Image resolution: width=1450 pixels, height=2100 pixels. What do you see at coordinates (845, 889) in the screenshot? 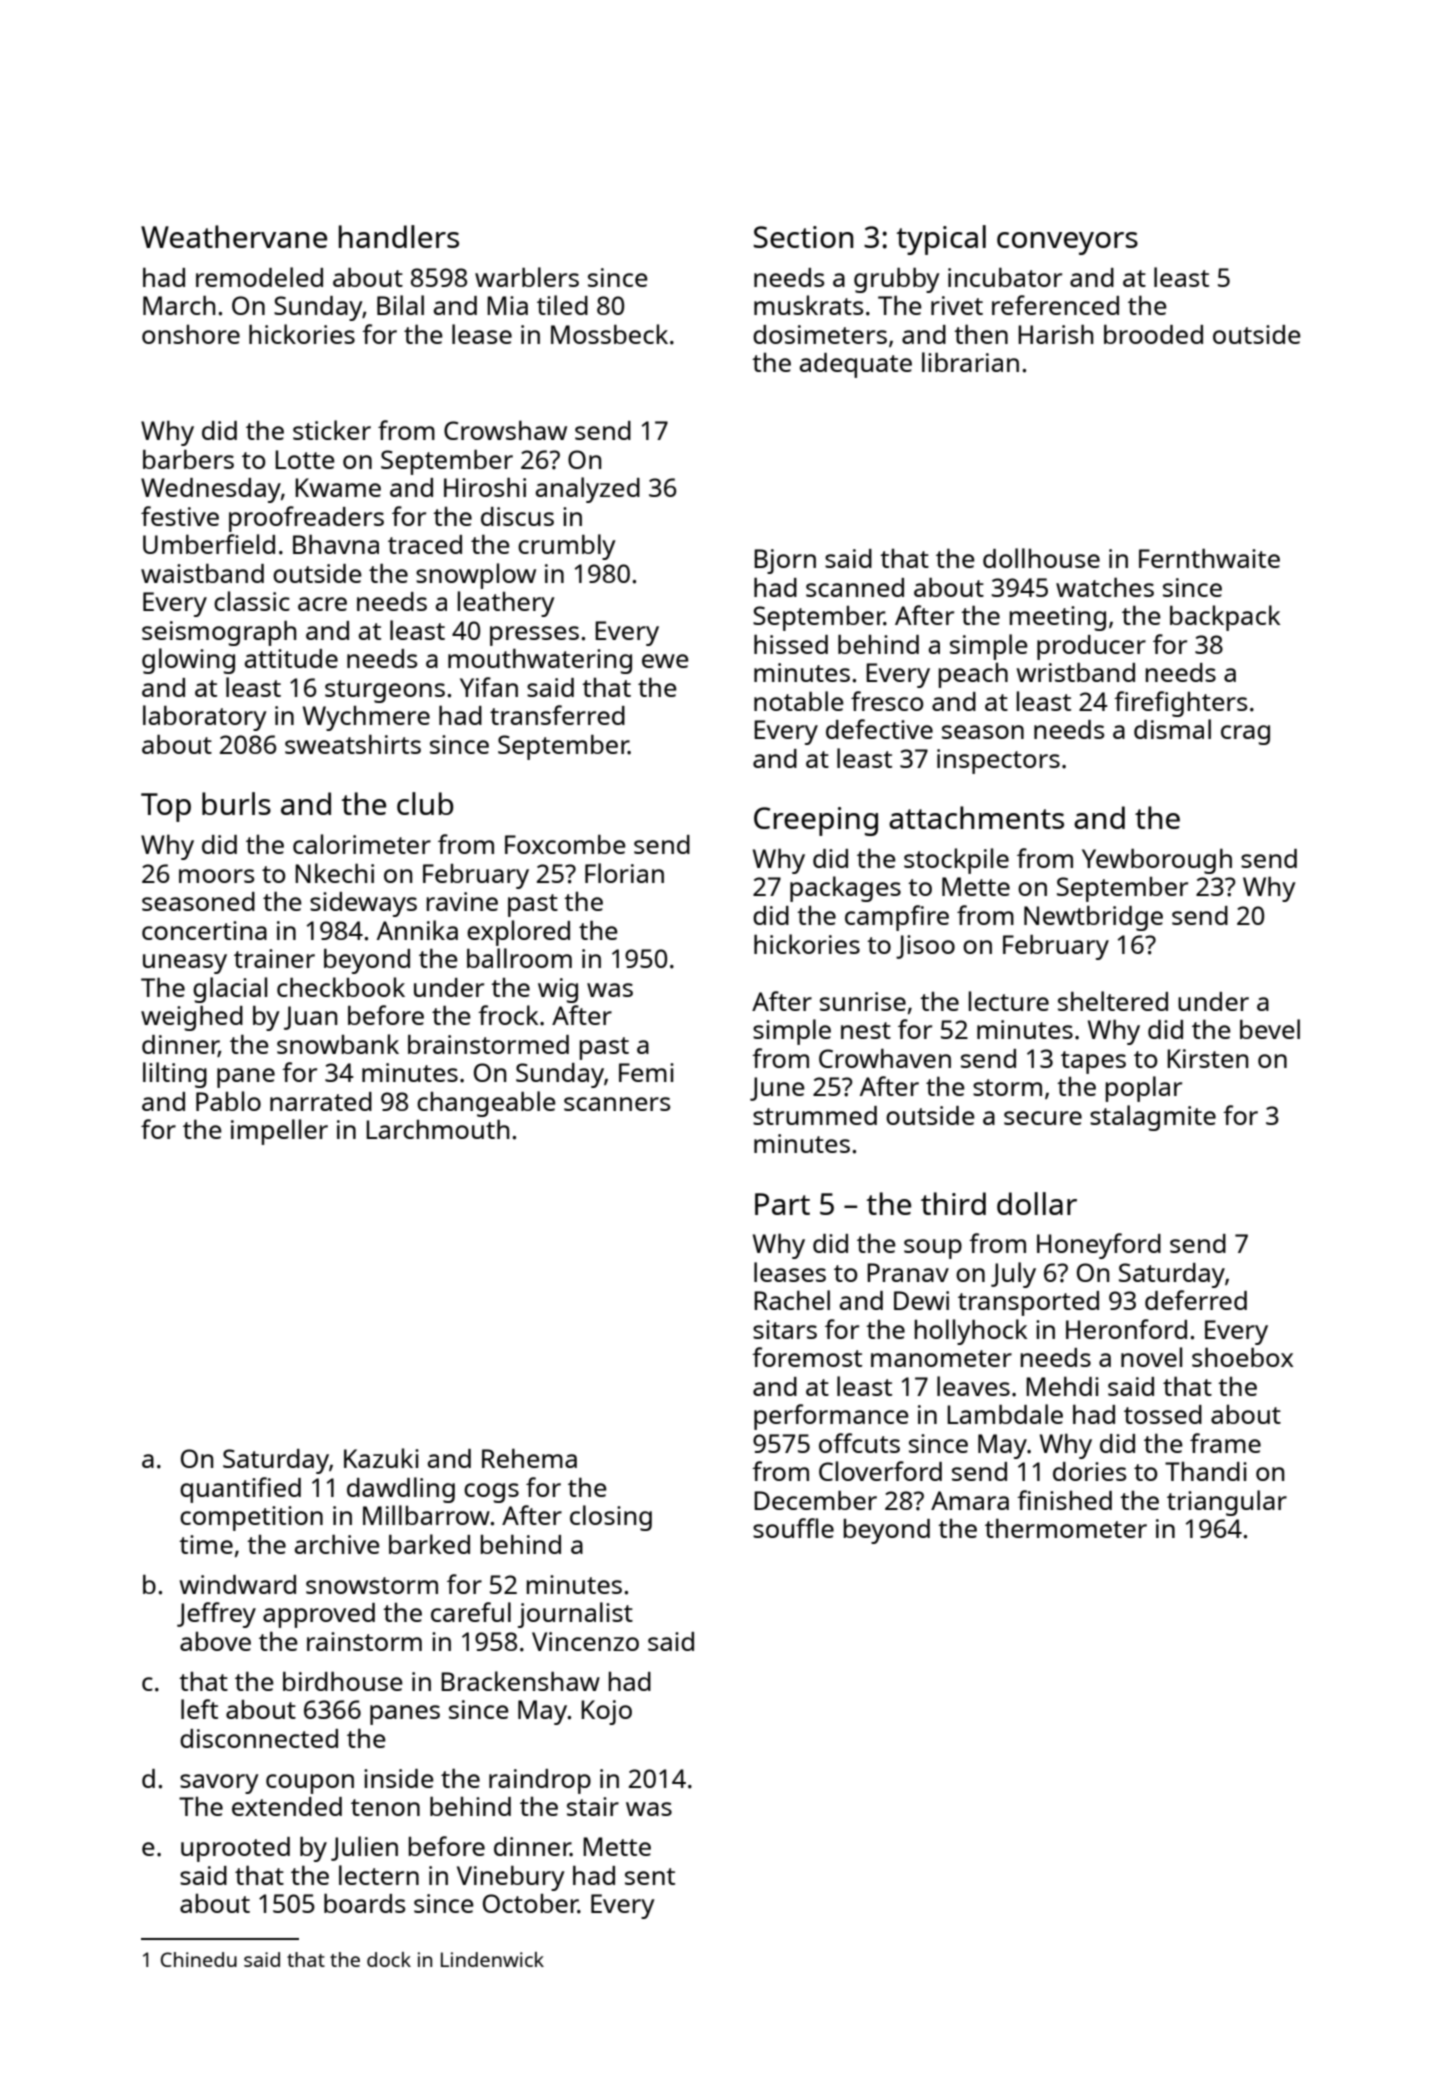
I see `packages` at bounding box center [845, 889].
